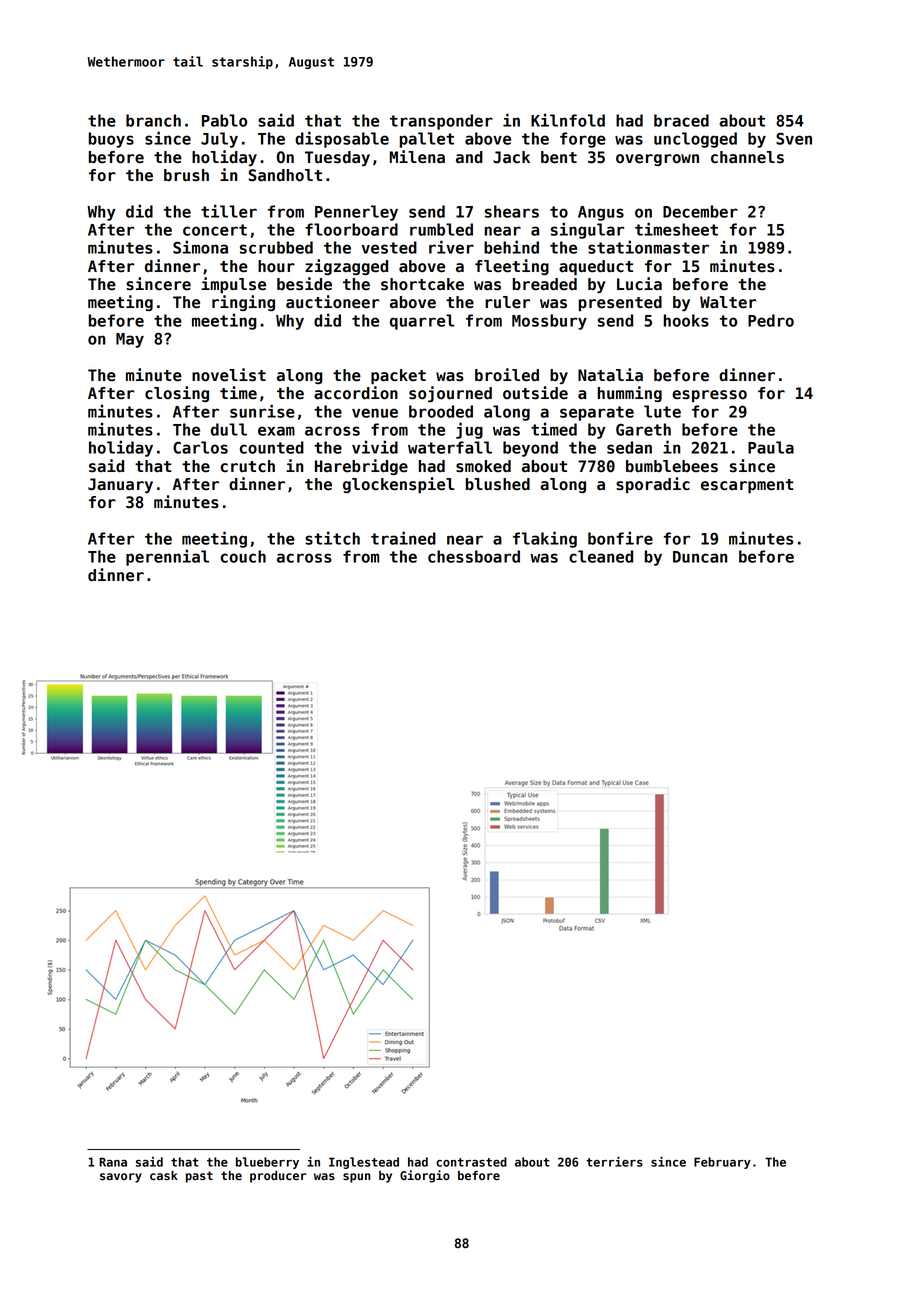 The width and height of the screenshot is (908, 1316). I want to click on Duncan, so click(700, 557).
